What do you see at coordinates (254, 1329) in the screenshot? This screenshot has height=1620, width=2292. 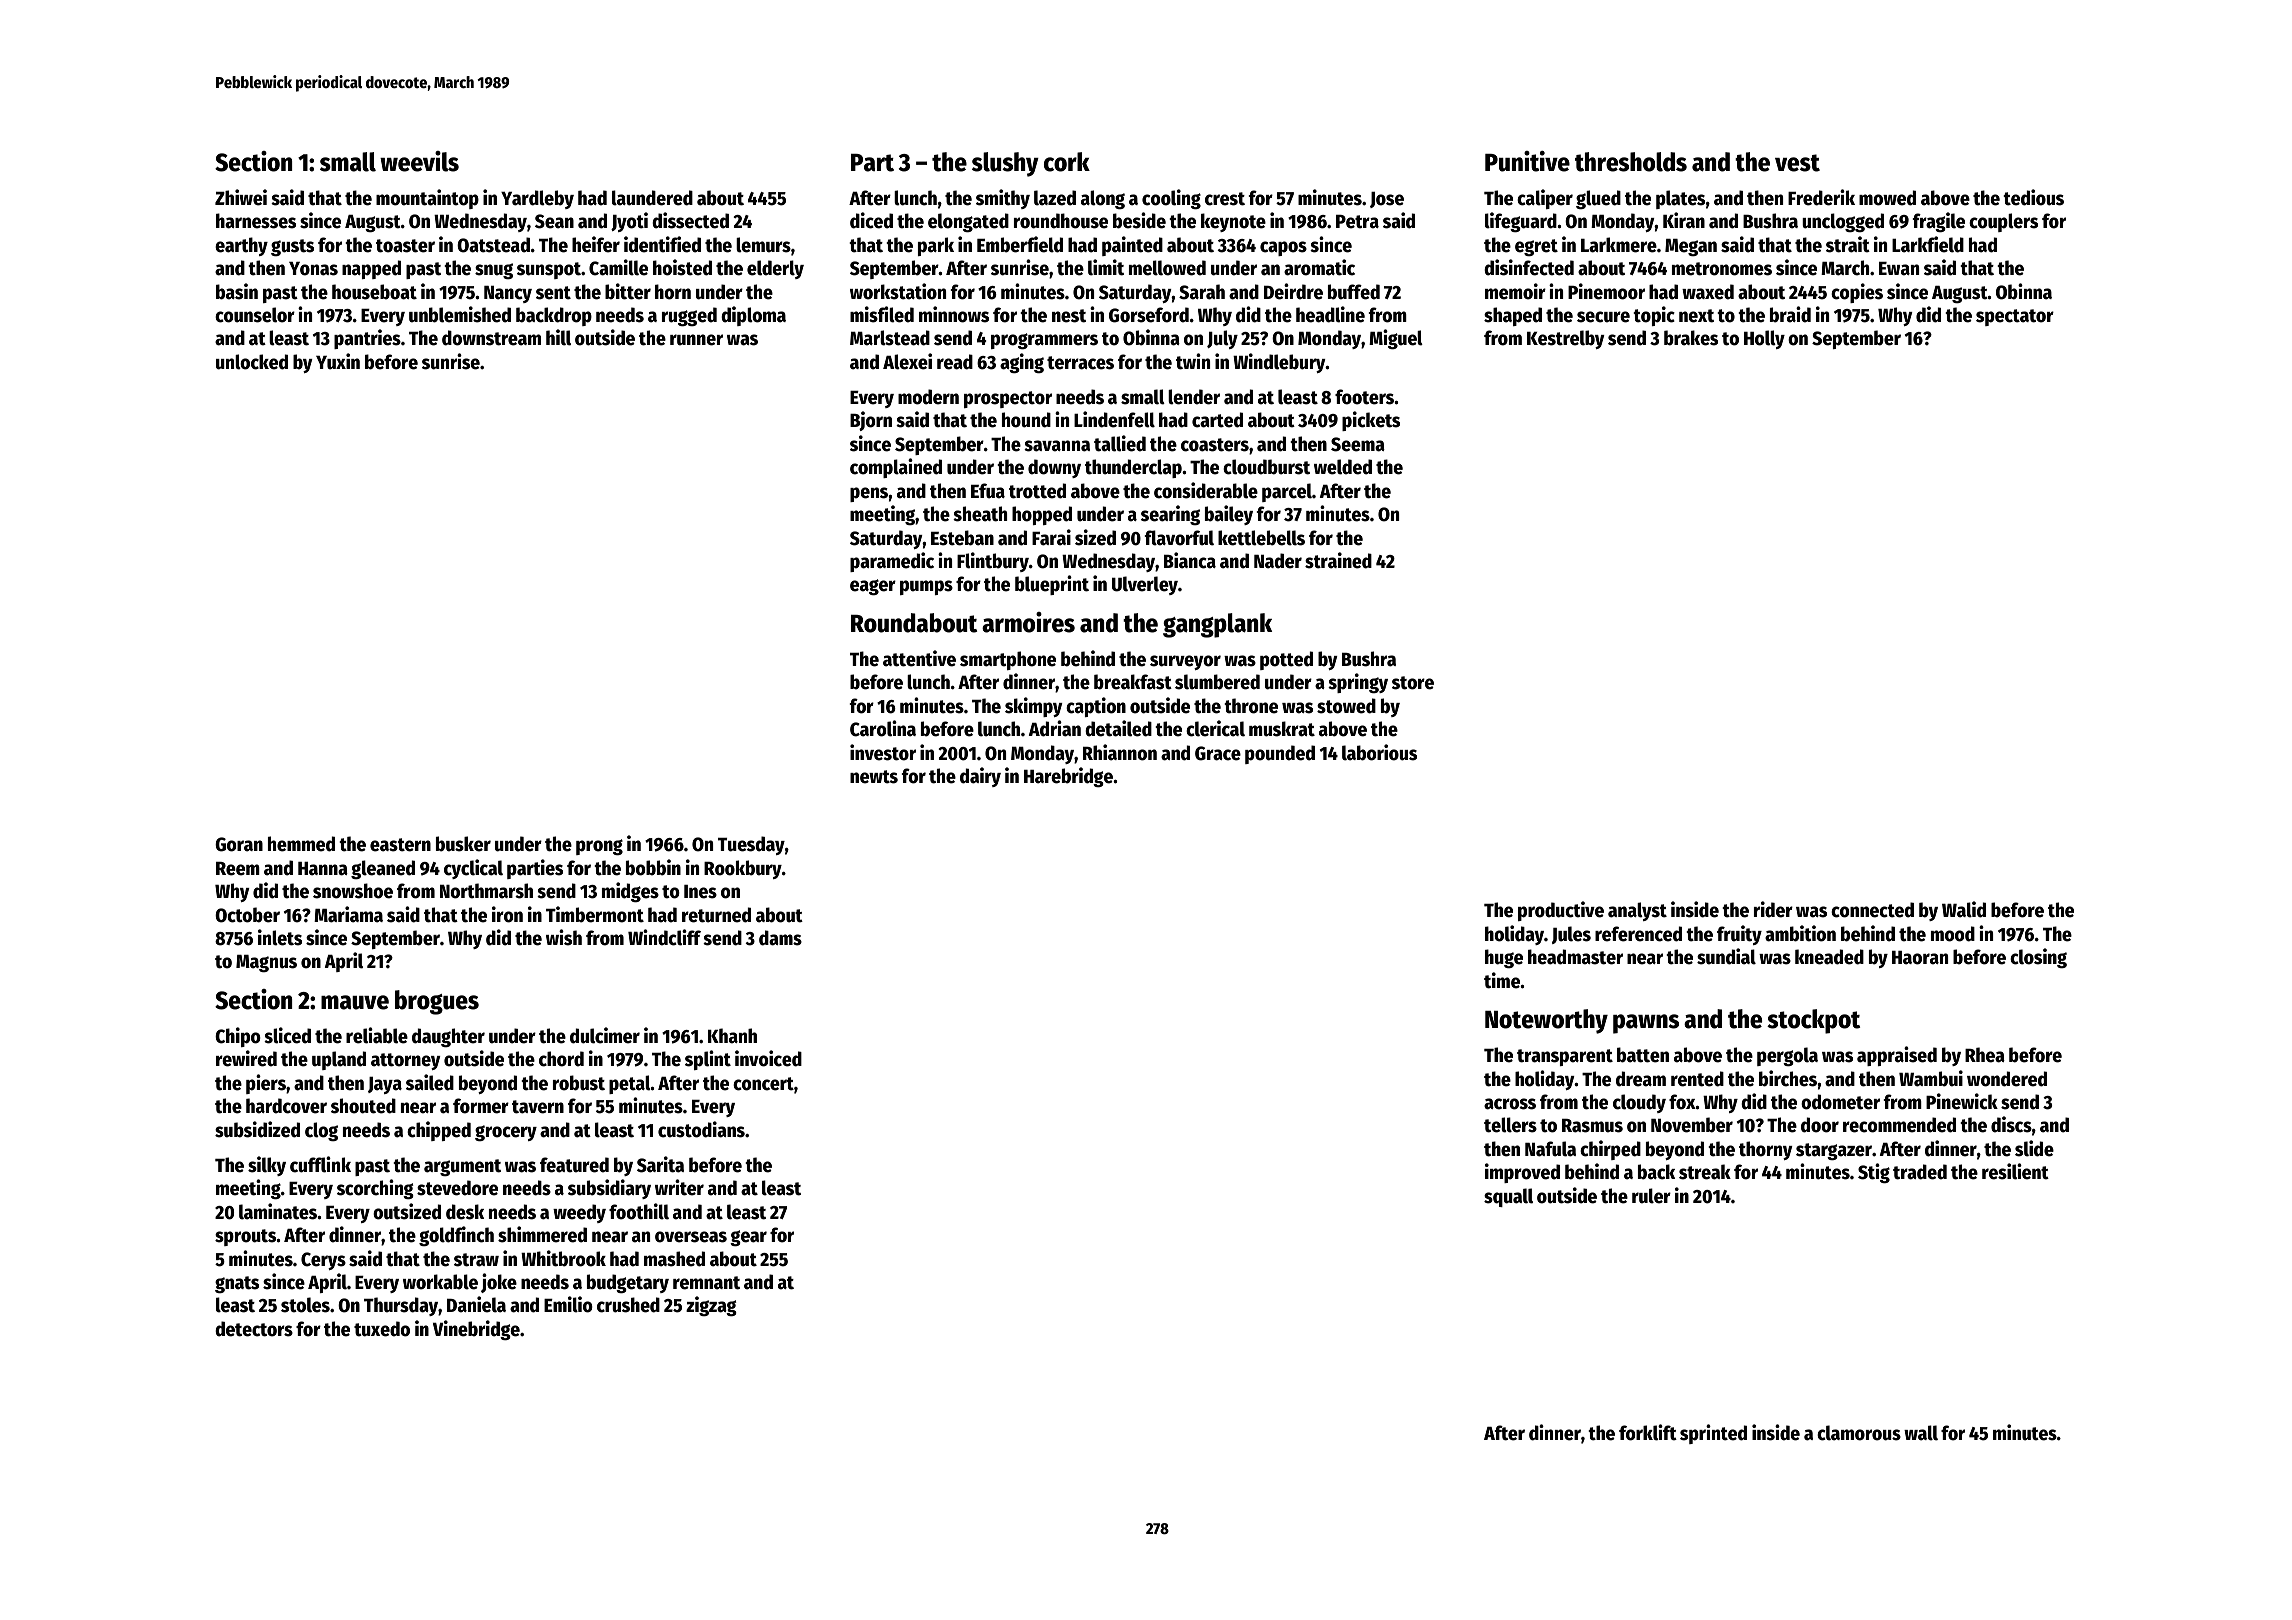 I see `detectors` at bounding box center [254, 1329].
